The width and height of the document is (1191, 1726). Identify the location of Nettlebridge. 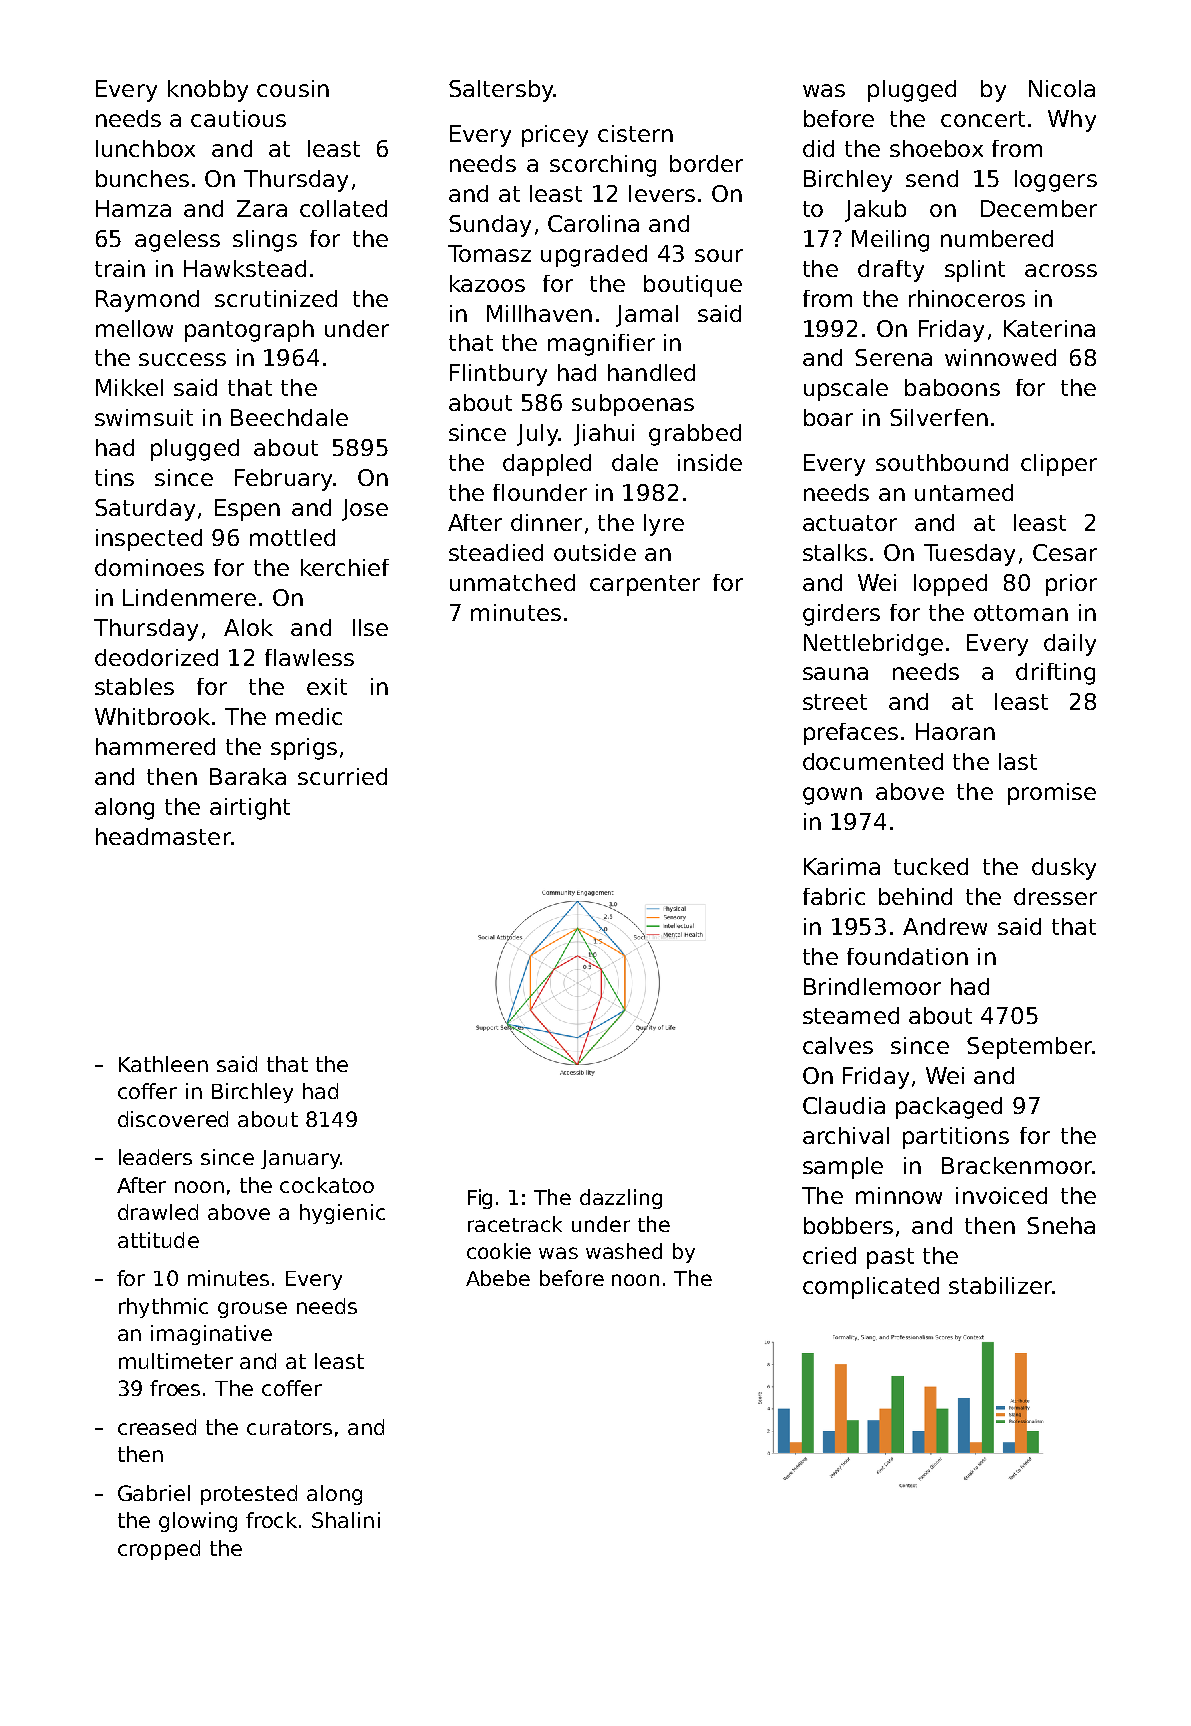
(873, 645).
